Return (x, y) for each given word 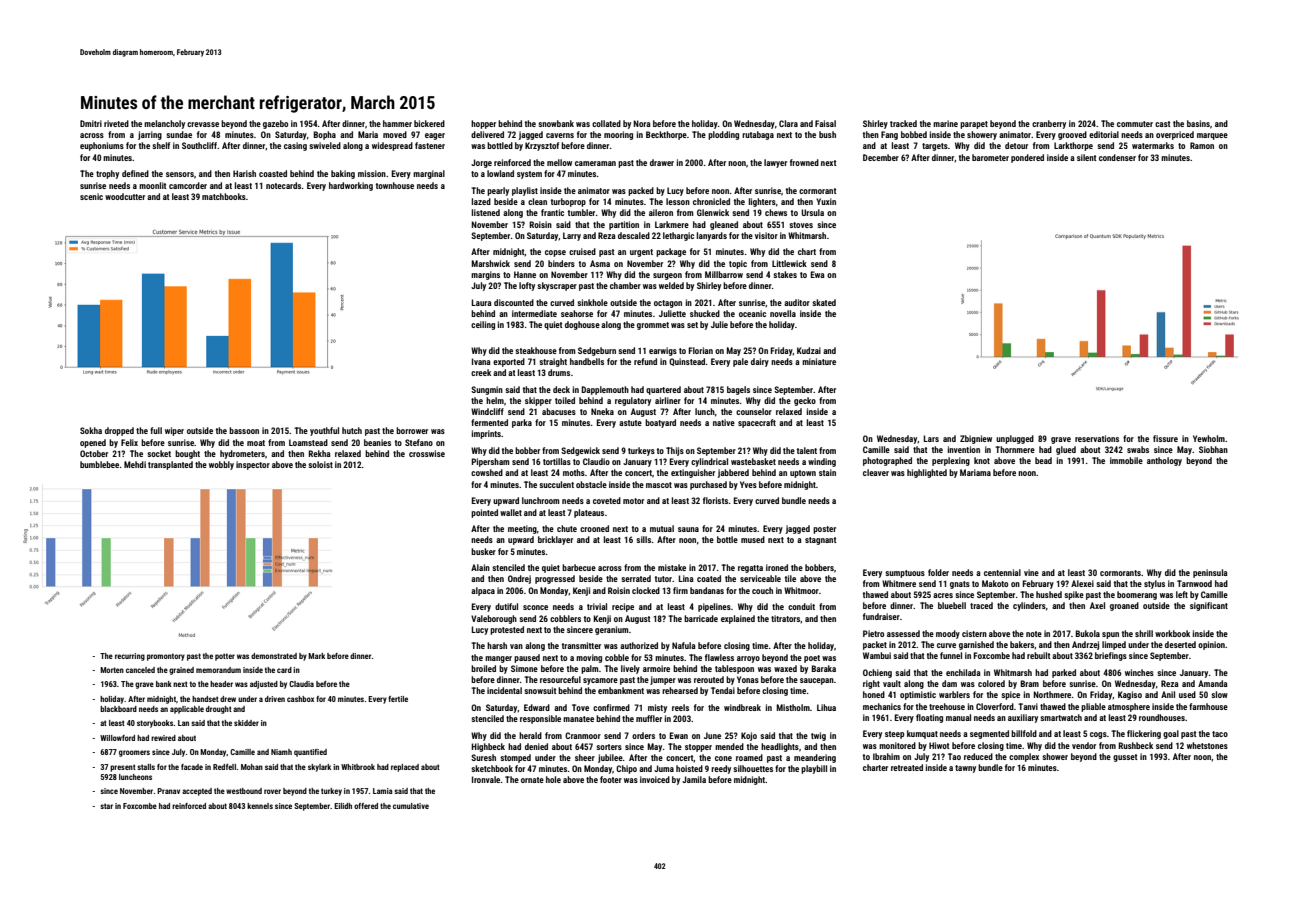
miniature (819, 361)
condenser (1117, 157)
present (123, 768)
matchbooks (224, 196)
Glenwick (713, 212)
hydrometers (242, 454)
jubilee (610, 758)
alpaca (483, 591)
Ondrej (519, 579)
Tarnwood (1194, 583)
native (724, 422)
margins (485, 275)
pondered (1027, 158)
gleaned (724, 225)
